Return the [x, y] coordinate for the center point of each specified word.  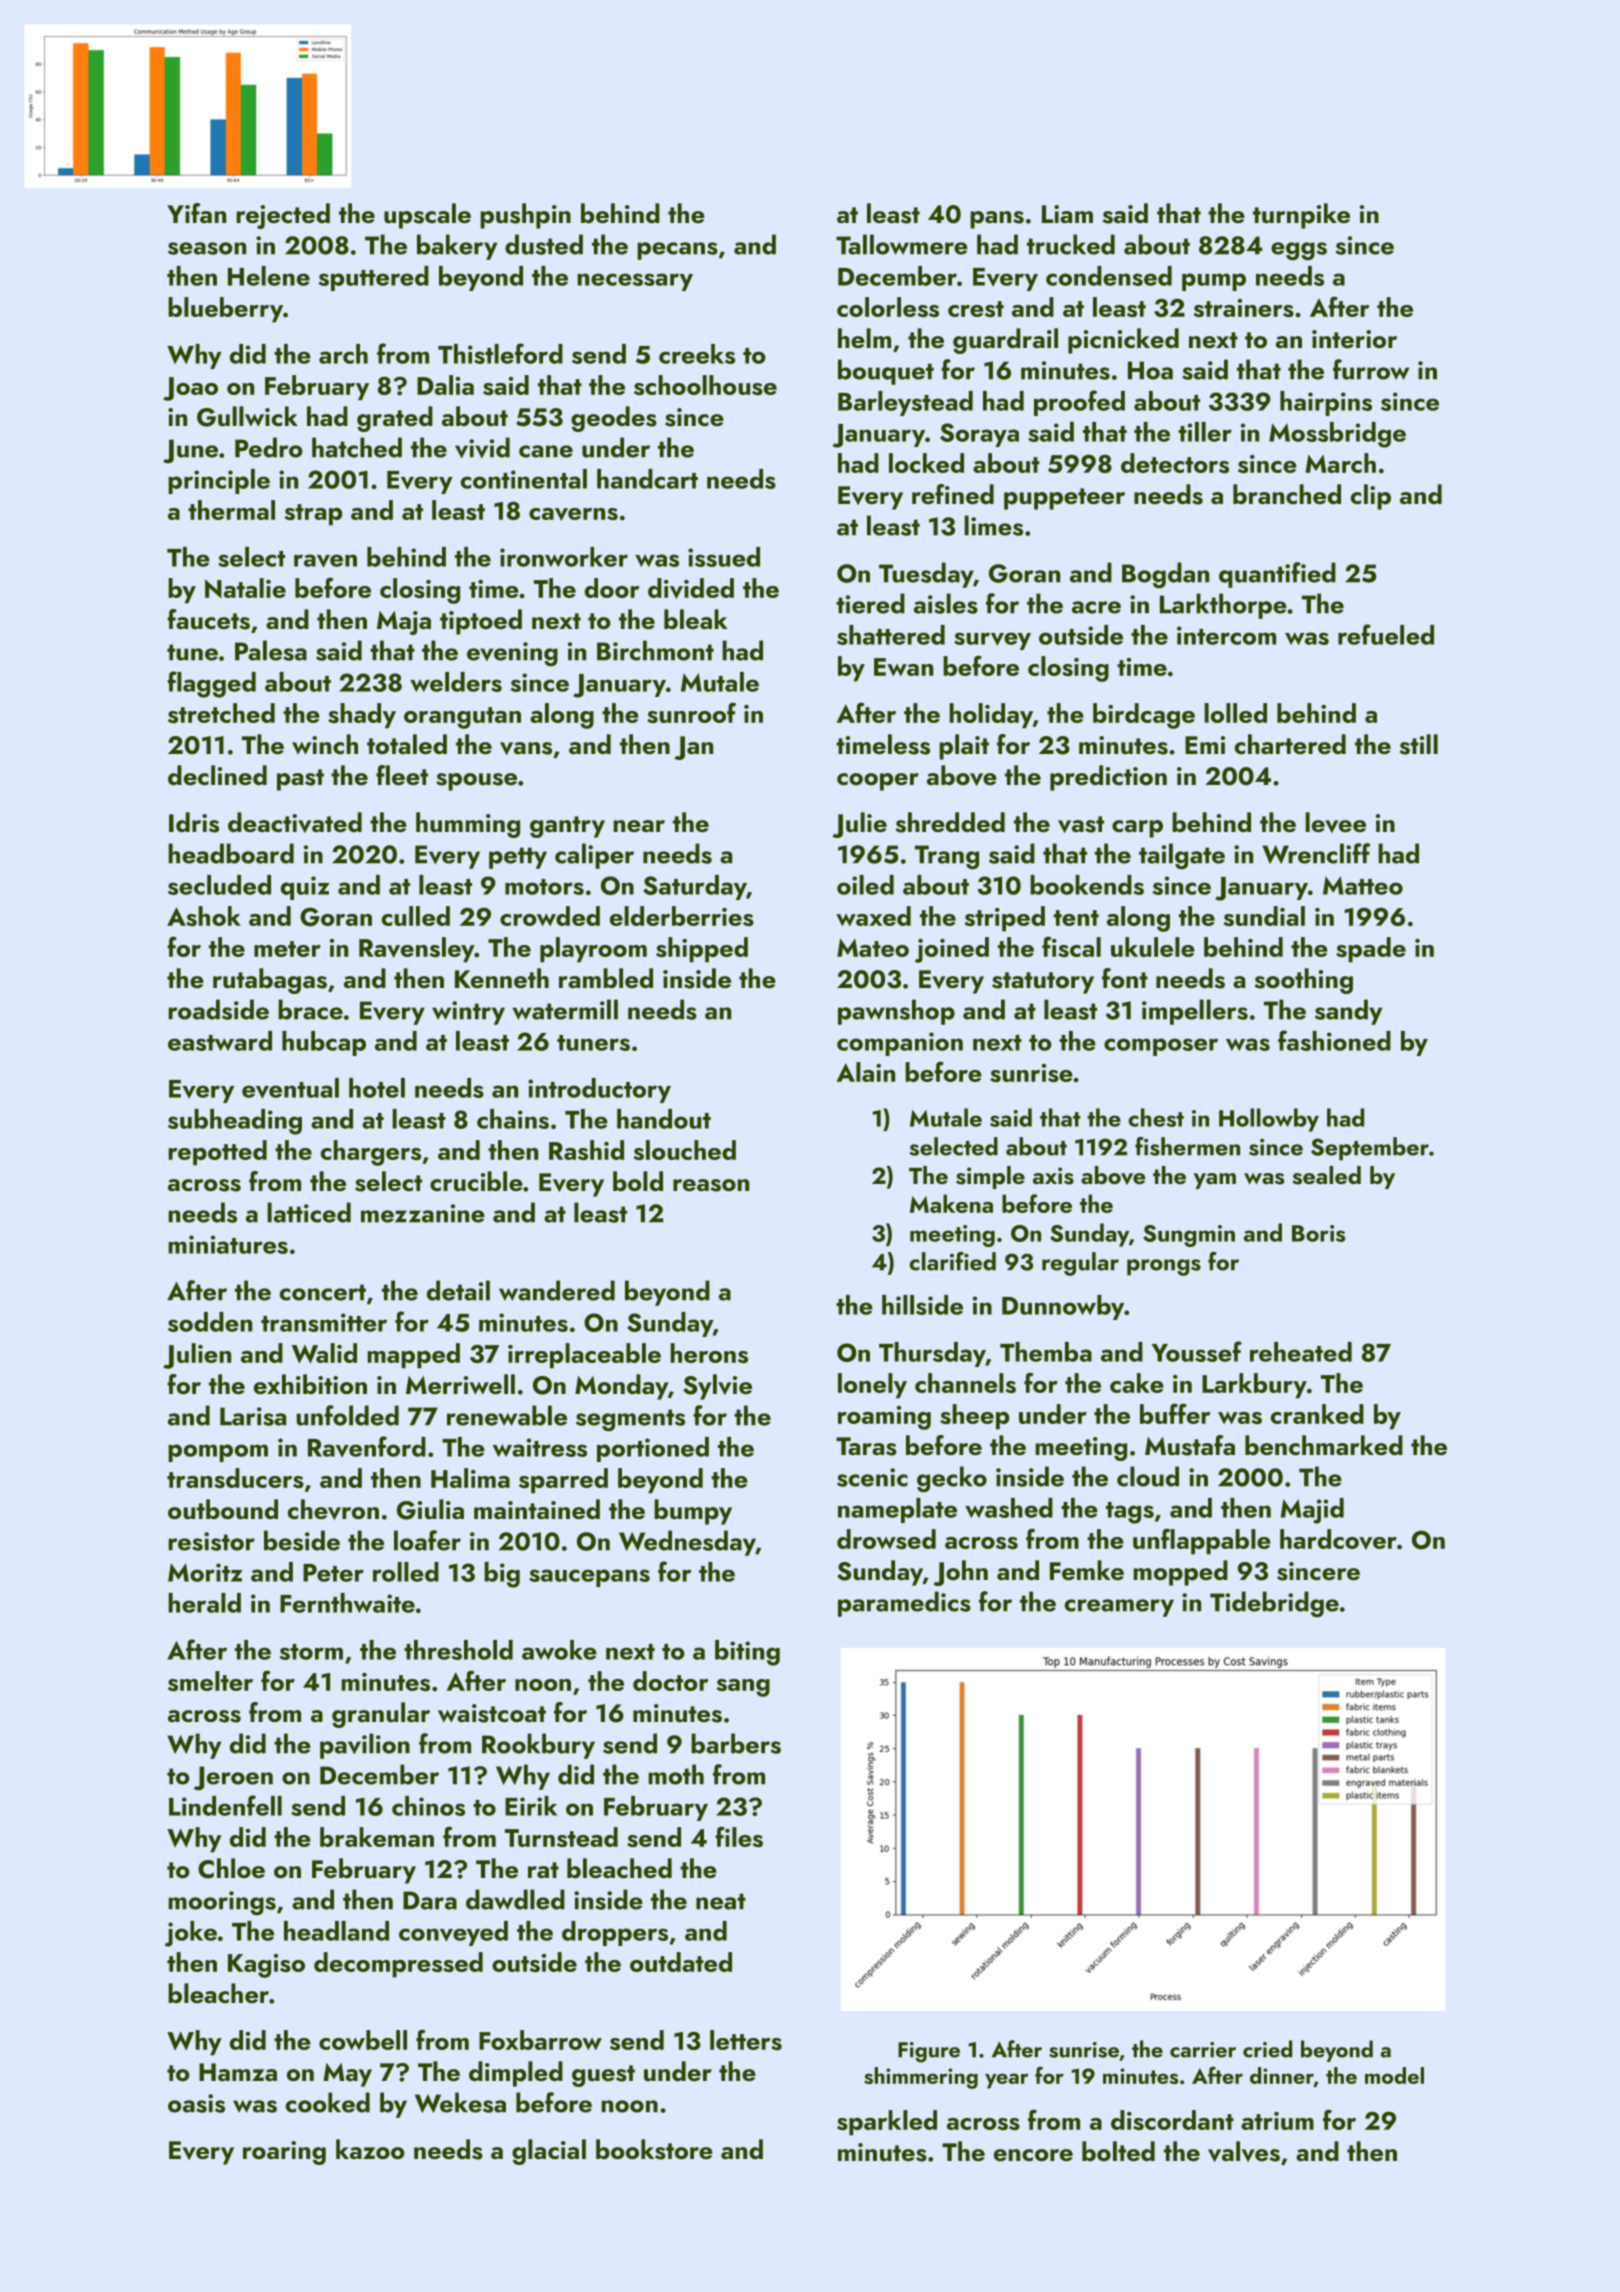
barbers [736, 1743]
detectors [1175, 463]
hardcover [1338, 1539]
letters [746, 2040]
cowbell [363, 2040]
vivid [482, 447]
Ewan [903, 667]
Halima [470, 1478]
